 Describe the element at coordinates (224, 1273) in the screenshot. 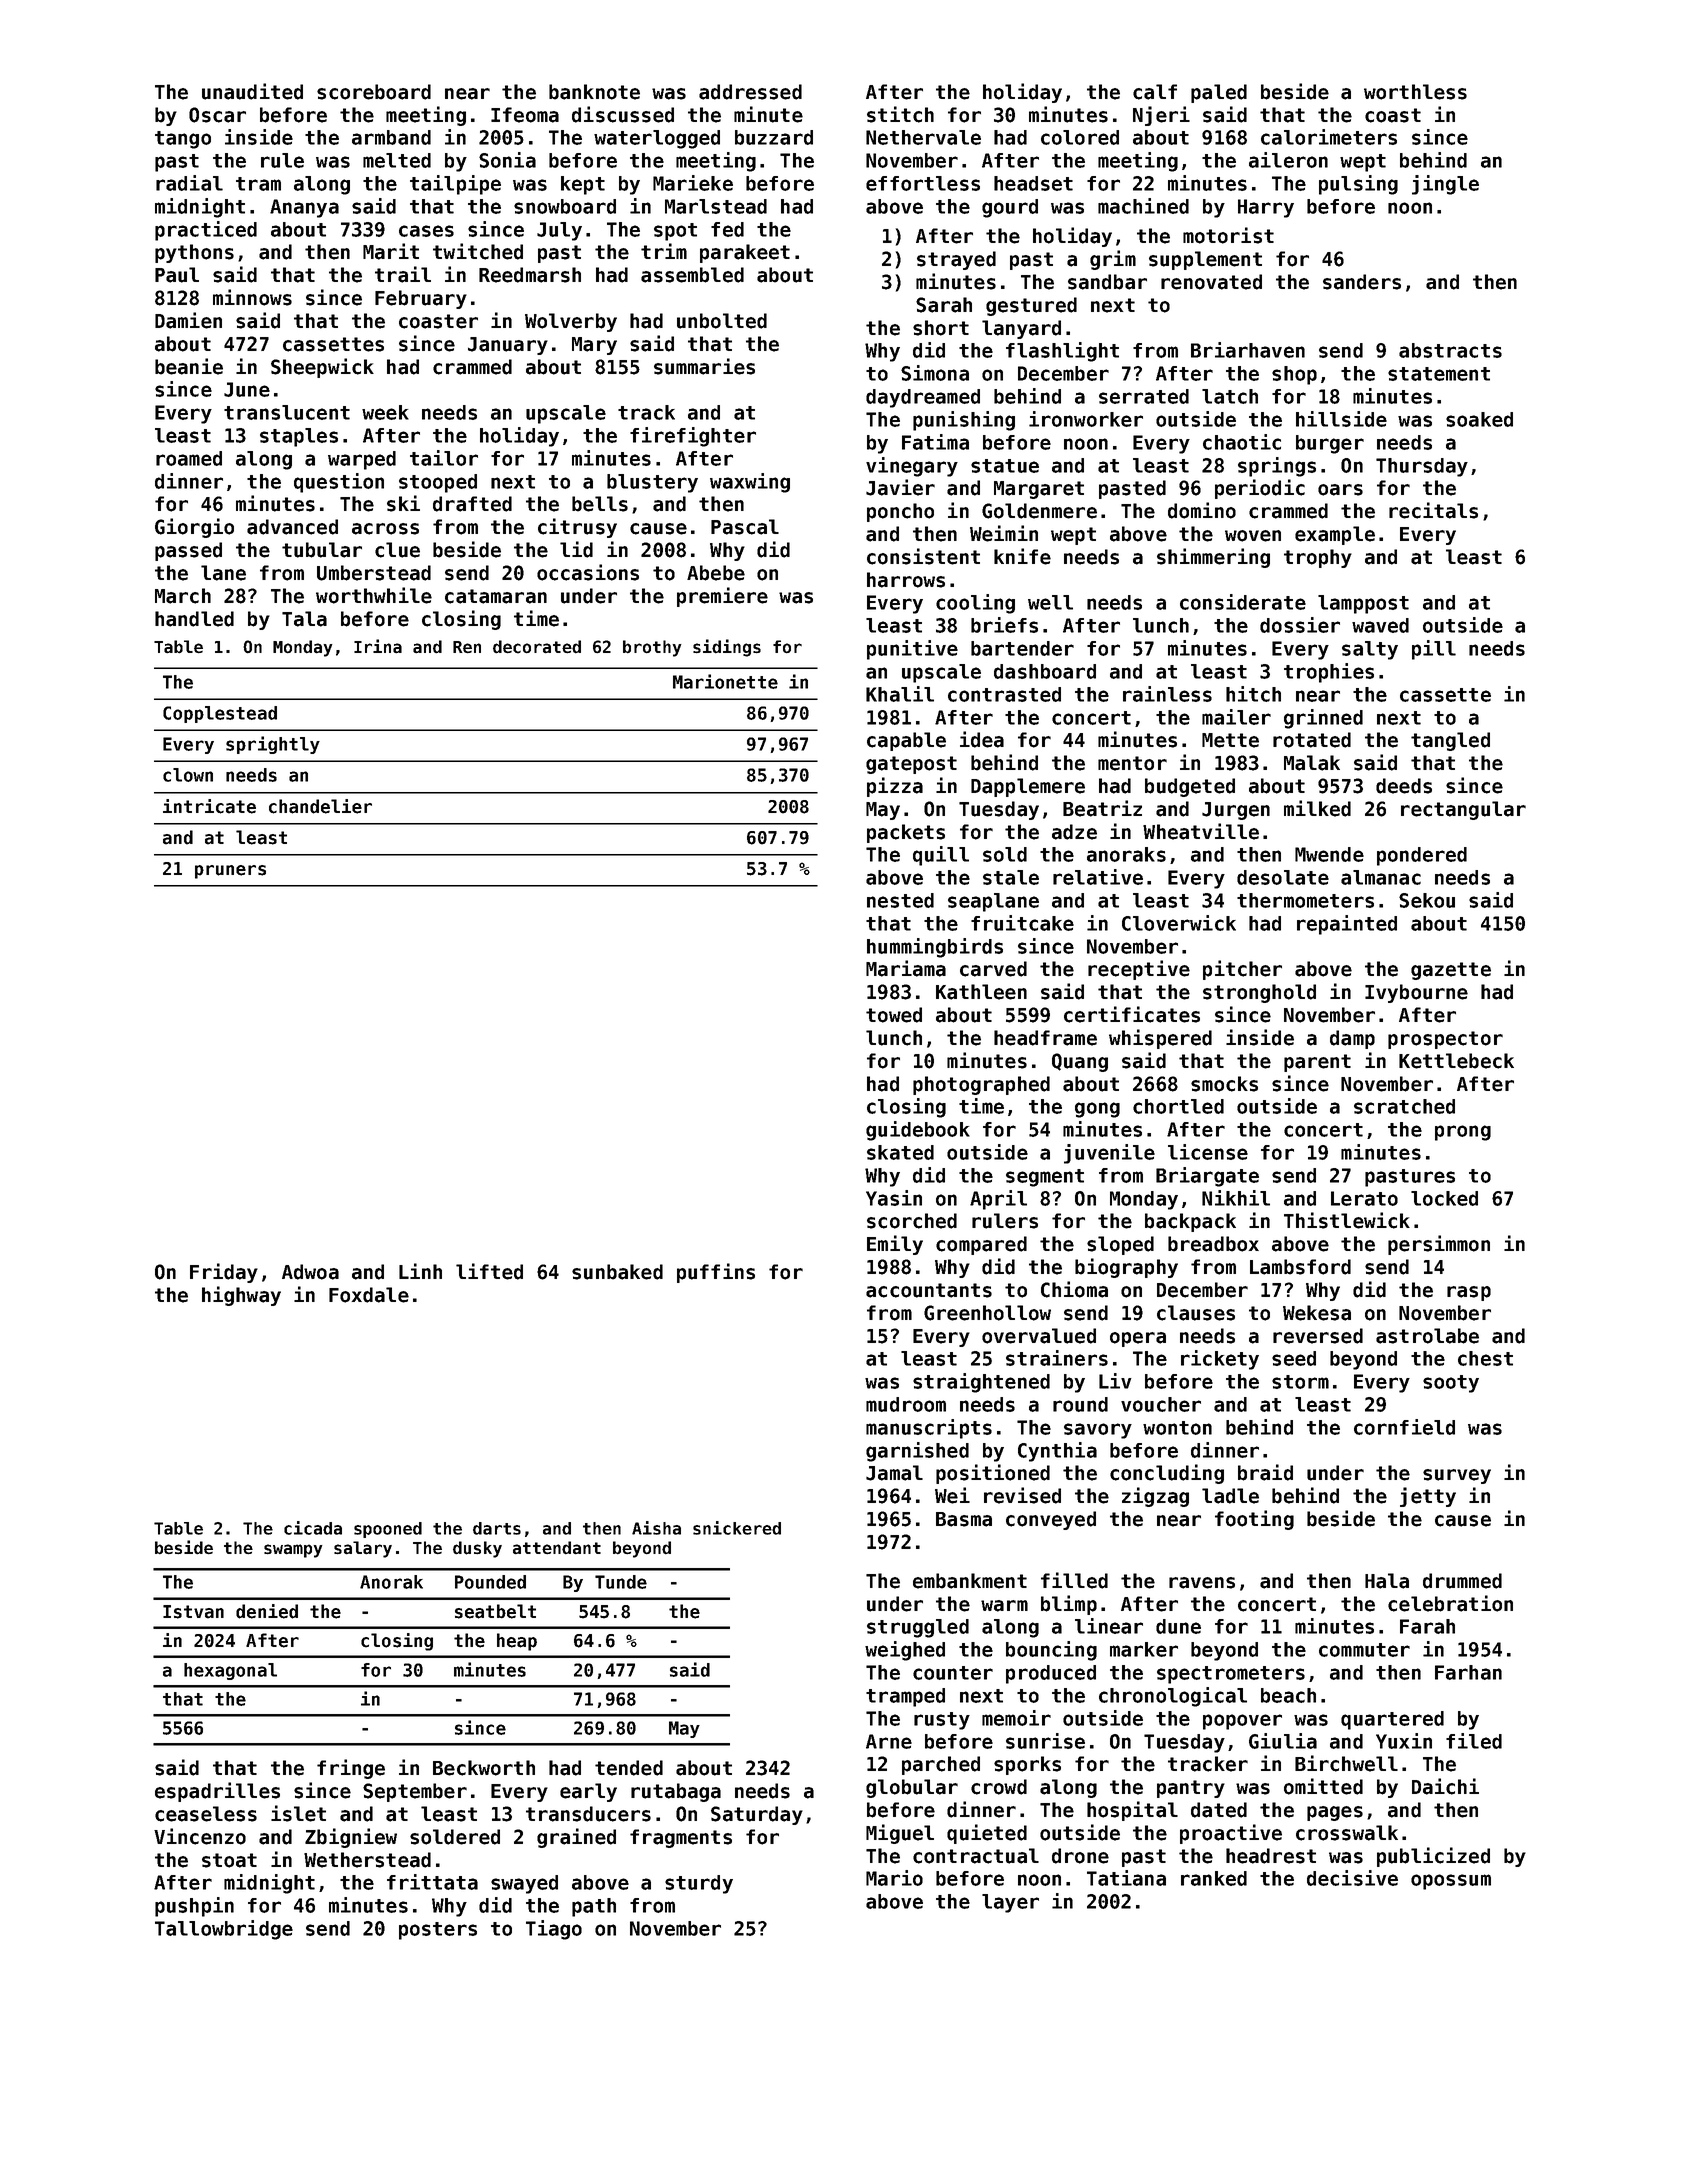

I see `Friday` at that location.
